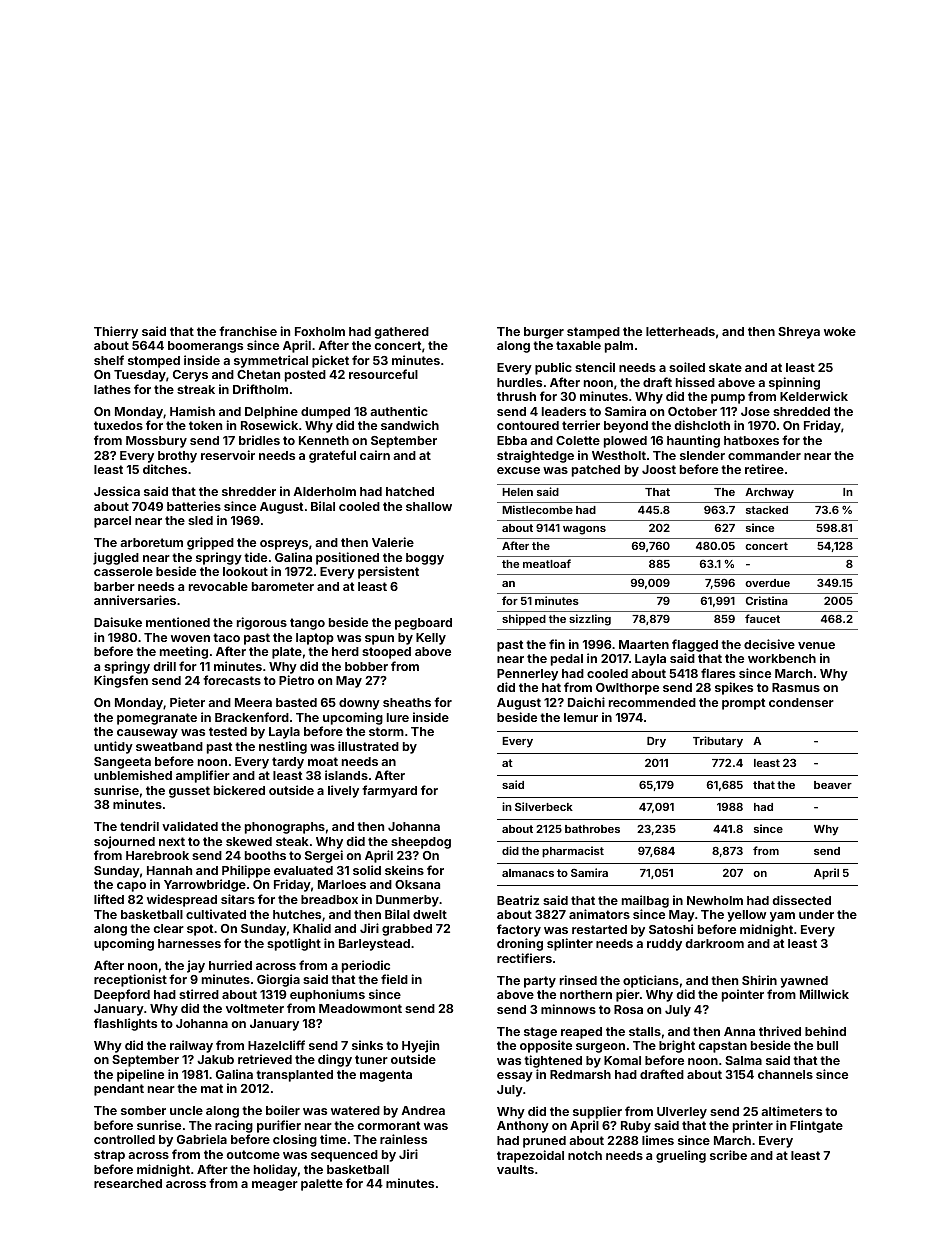  What do you see at coordinates (564, 411) in the page?
I see `leaders` at bounding box center [564, 411].
